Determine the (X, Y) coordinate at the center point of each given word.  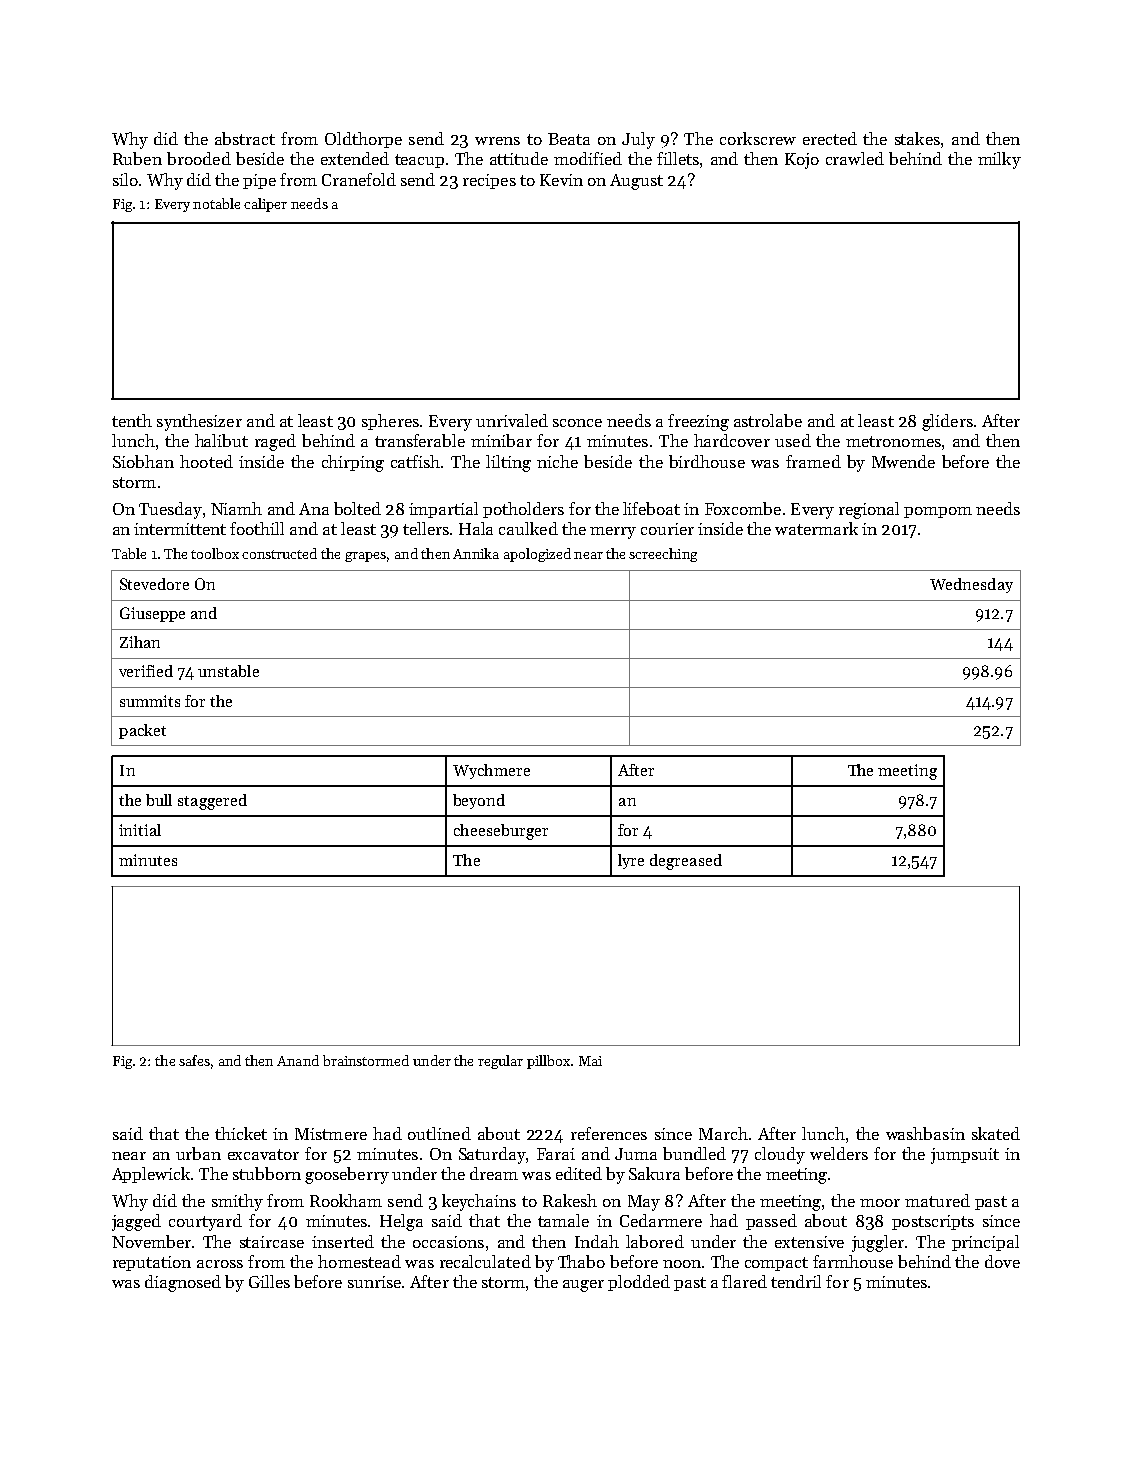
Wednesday (971, 585)
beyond (479, 801)
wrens (497, 141)
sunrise (374, 1282)
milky (999, 160)
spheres (390, 422)
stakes (917, 138)
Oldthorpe (363, 140)
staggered (212, 802)
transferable (420, 440)
